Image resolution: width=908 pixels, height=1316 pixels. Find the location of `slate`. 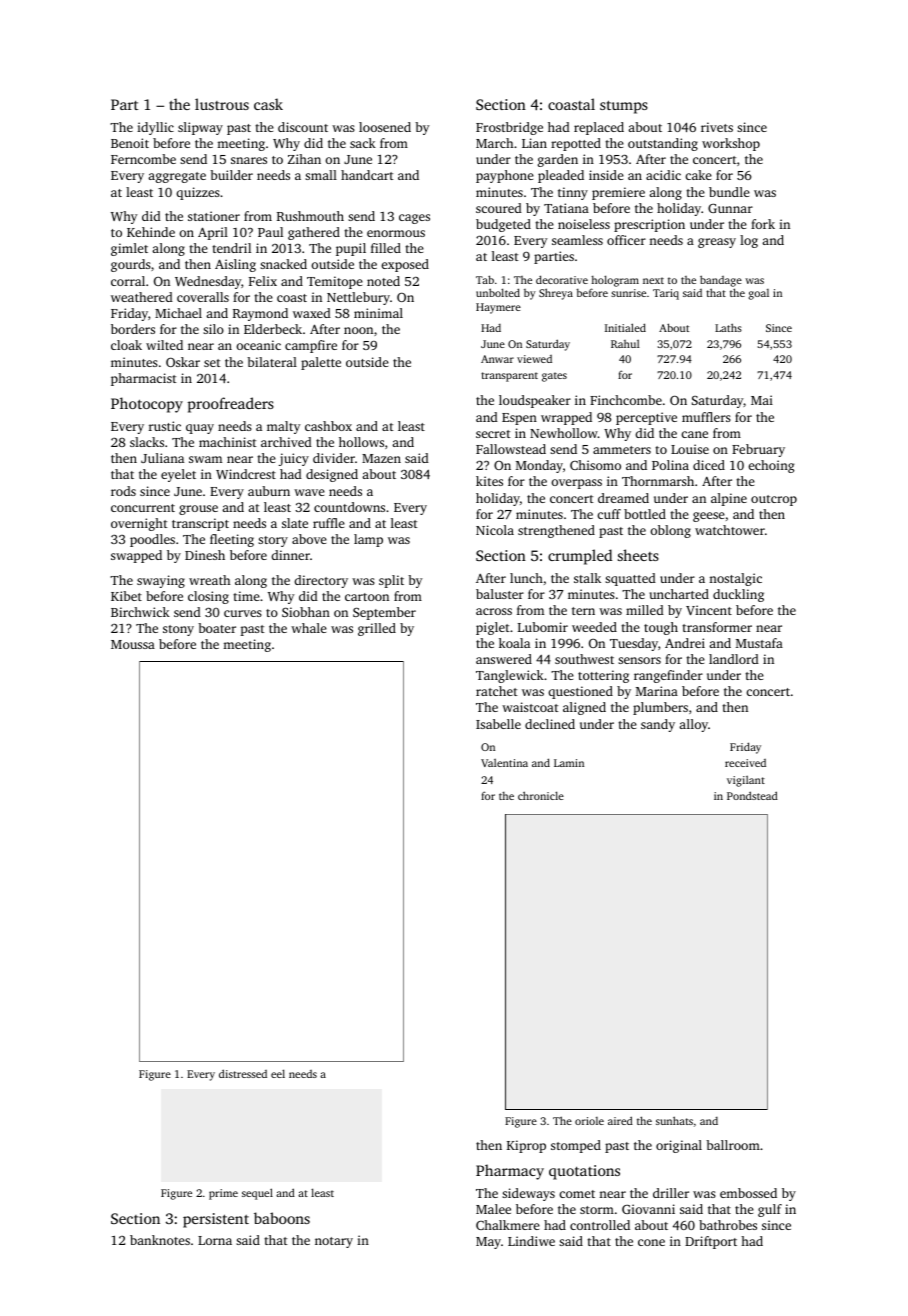

slate is located at coordinates (295, 523).
